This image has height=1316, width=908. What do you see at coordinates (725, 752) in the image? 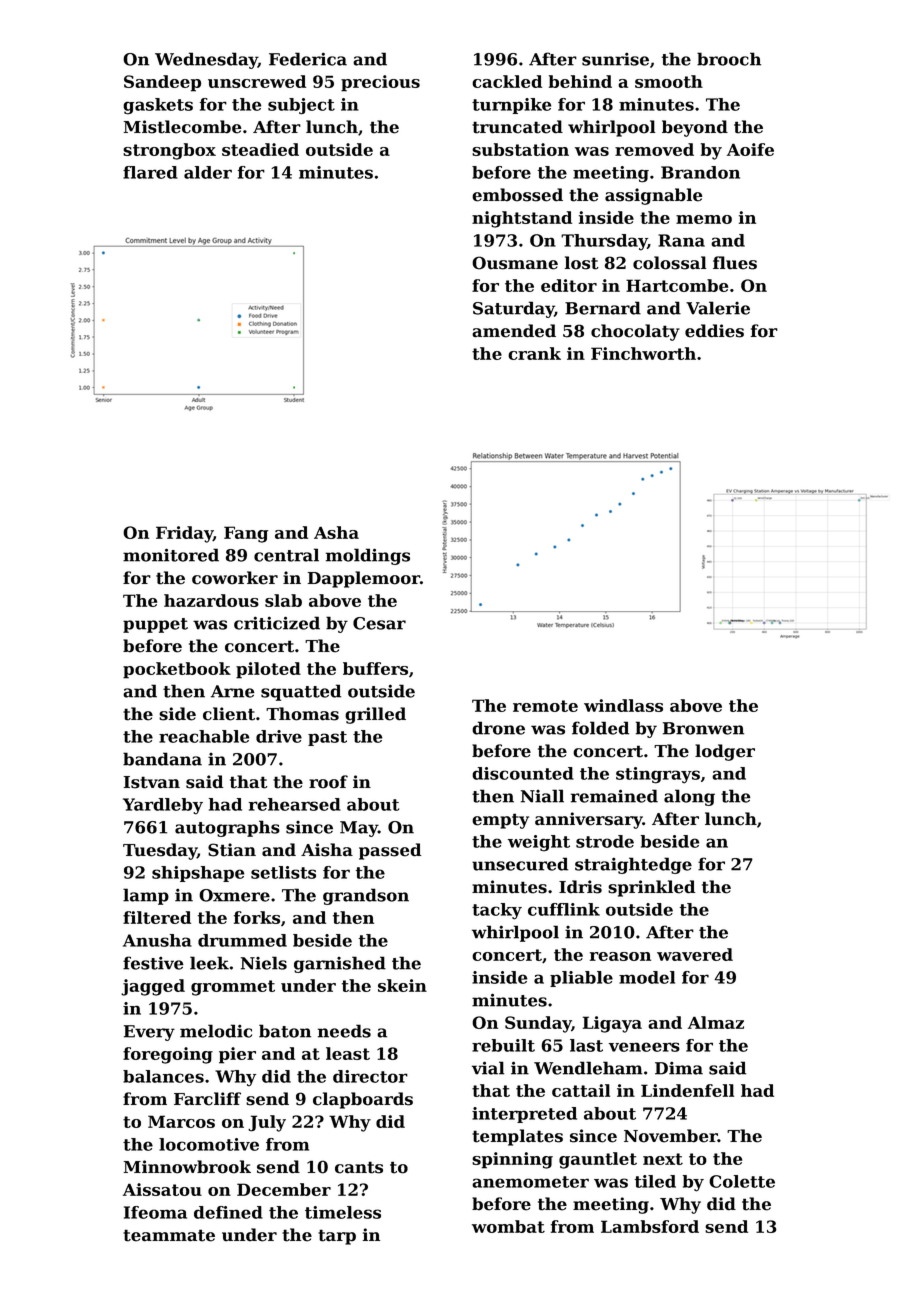
I see `lodger` at bounding box center [725, 752].
